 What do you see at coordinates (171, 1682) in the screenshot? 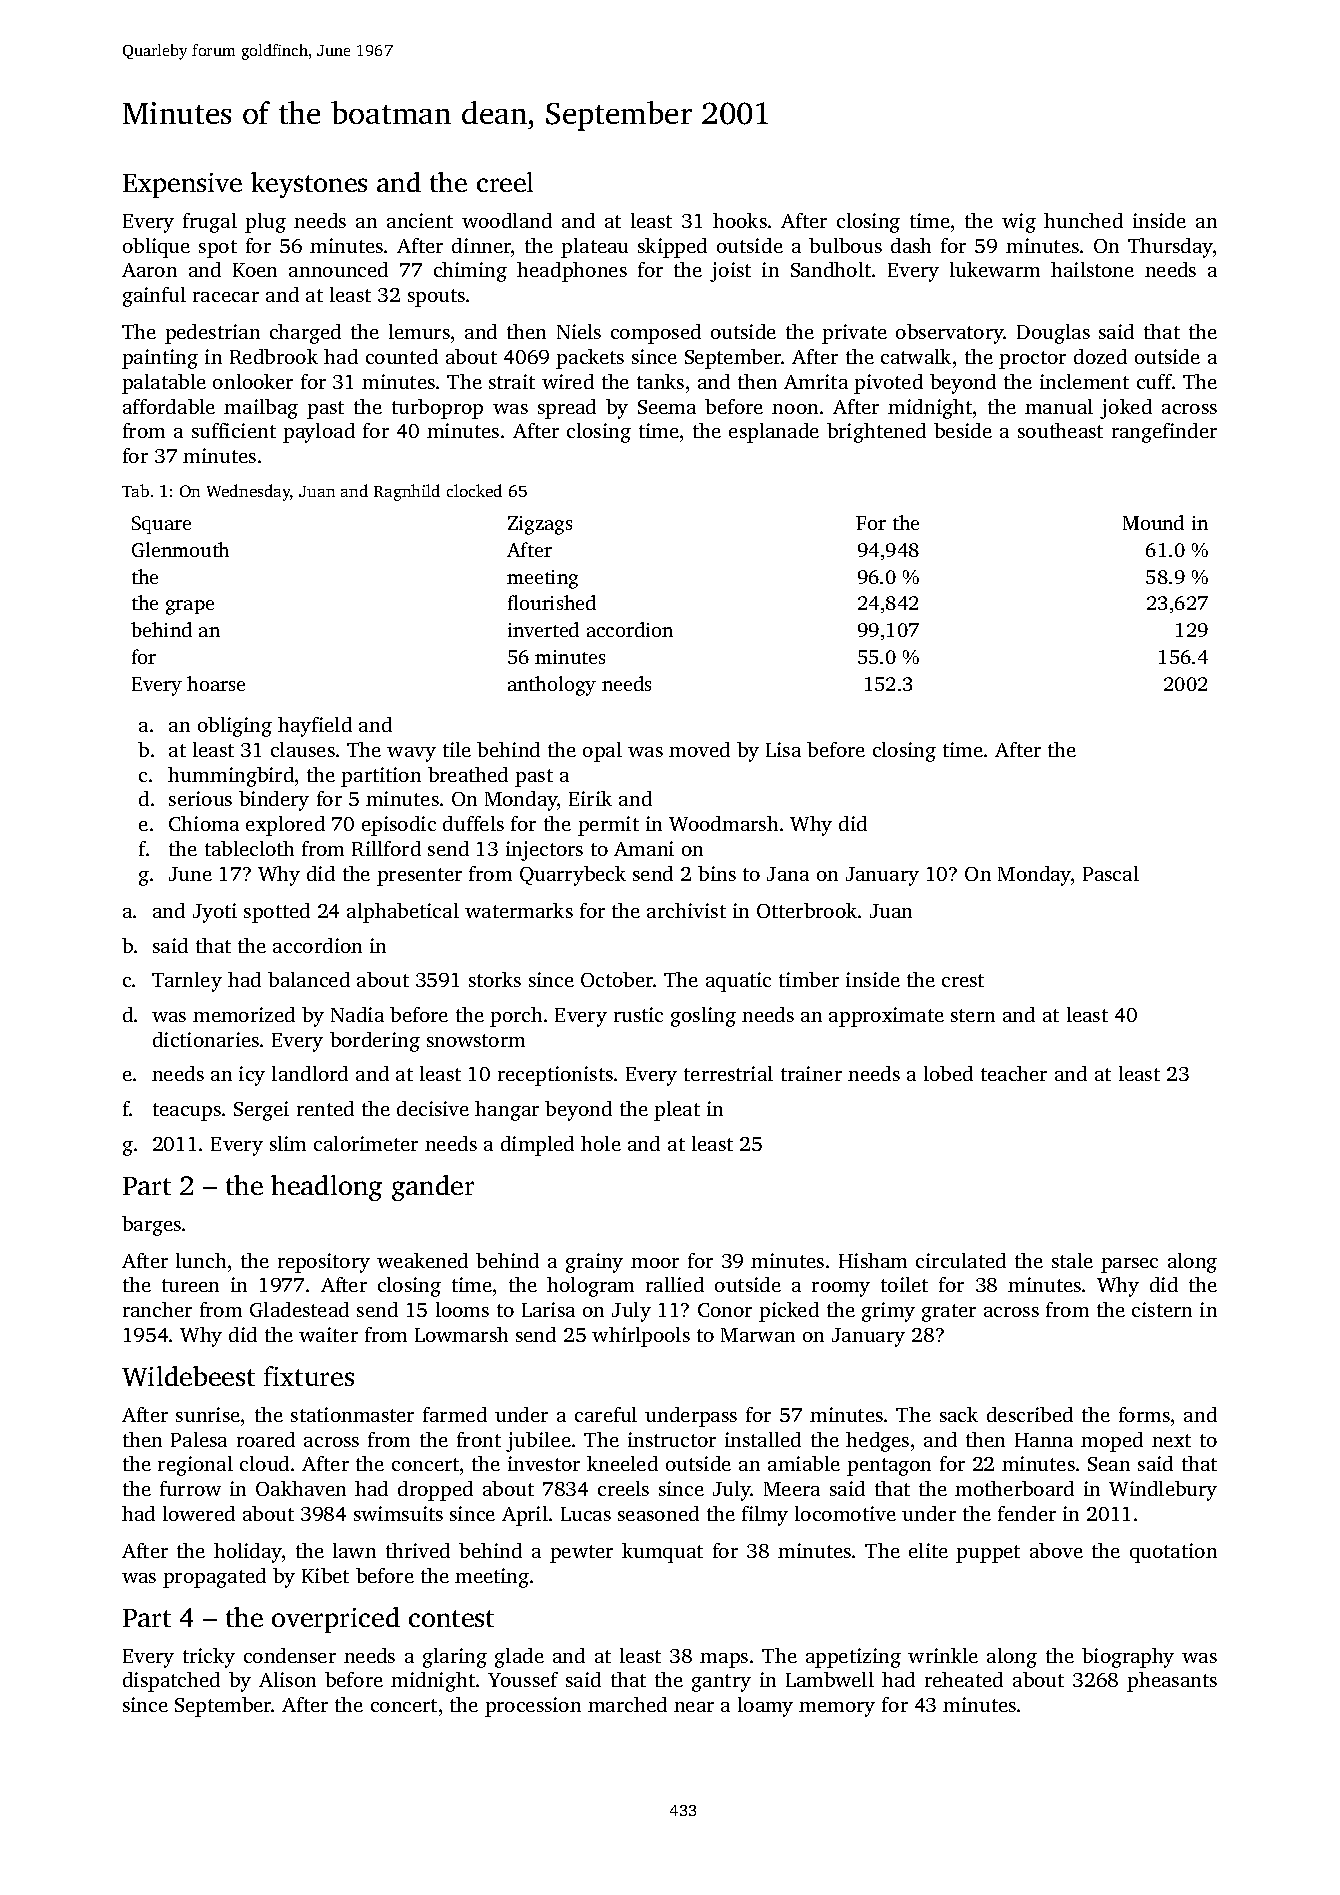
I see `dispatched` at bounding box center [171, 1682].
